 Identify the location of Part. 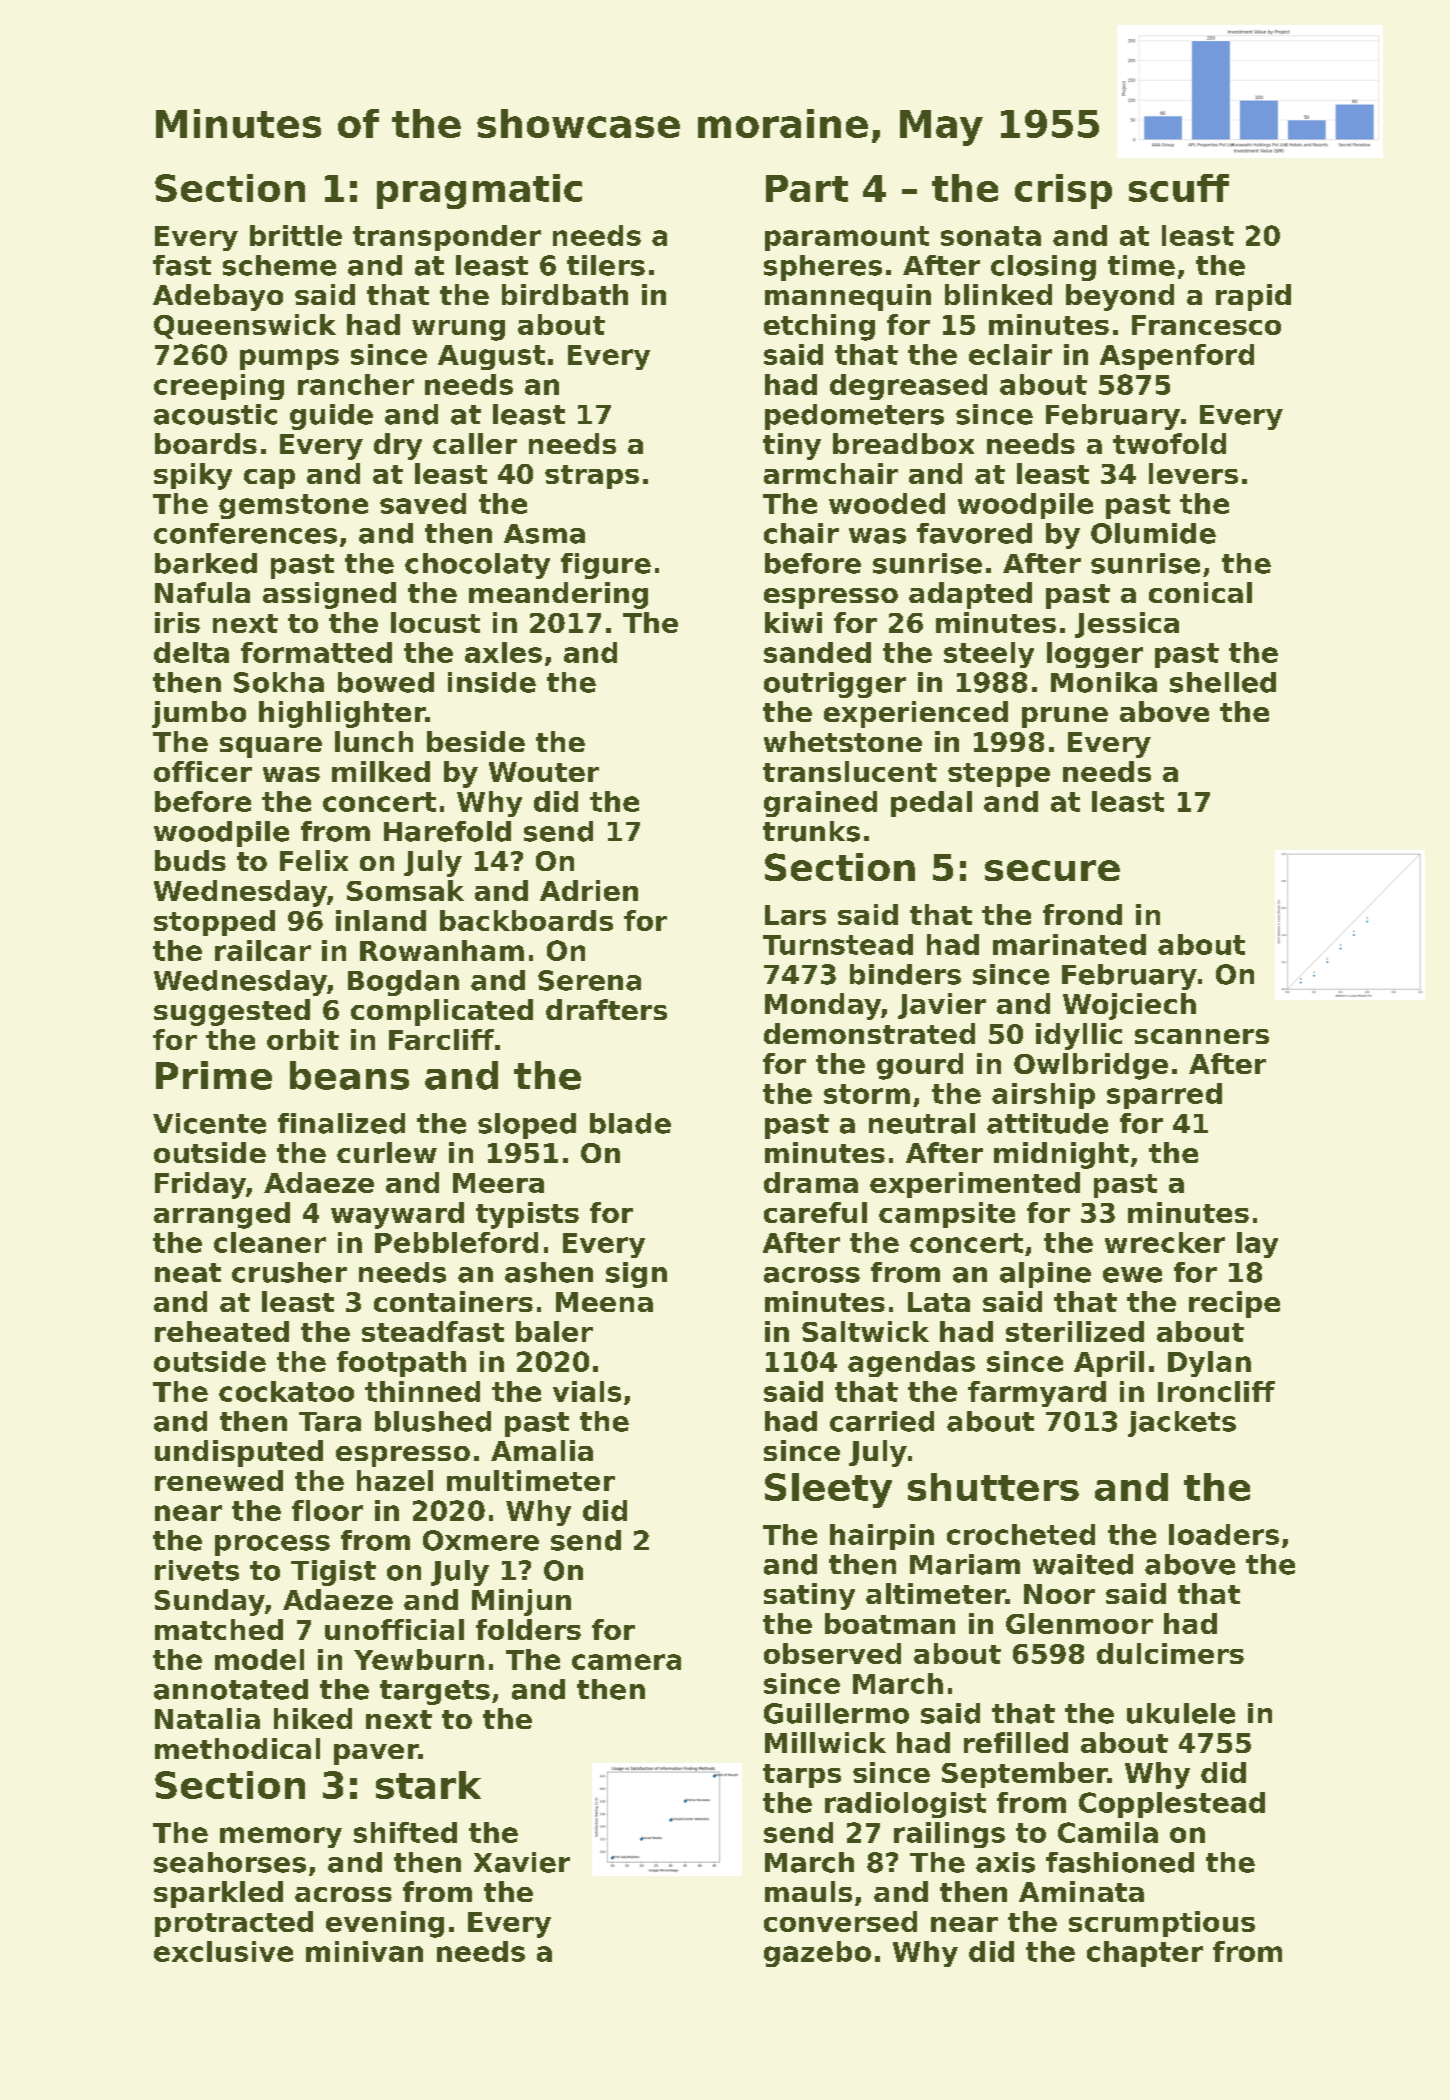
(807, 188).
